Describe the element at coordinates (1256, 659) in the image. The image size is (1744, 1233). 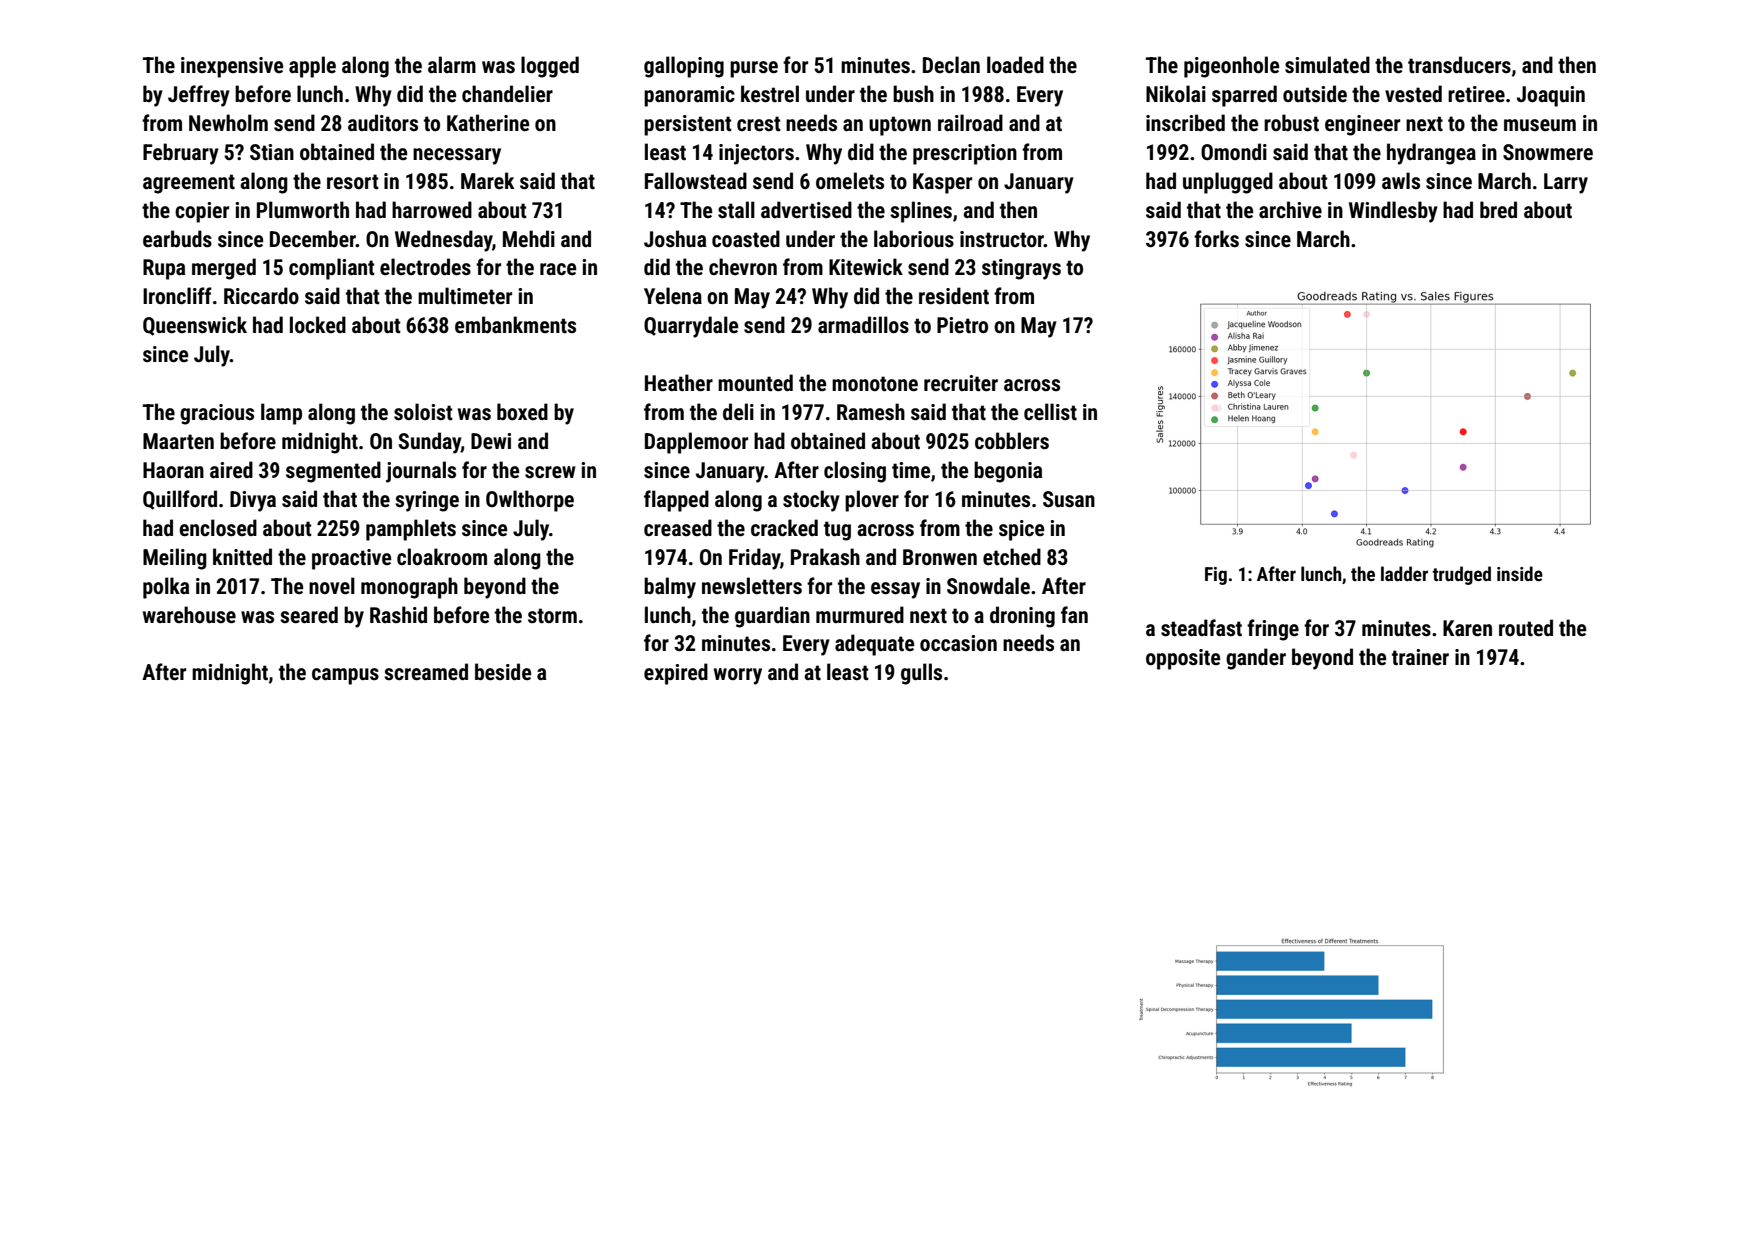
I see `gander` at that location.
